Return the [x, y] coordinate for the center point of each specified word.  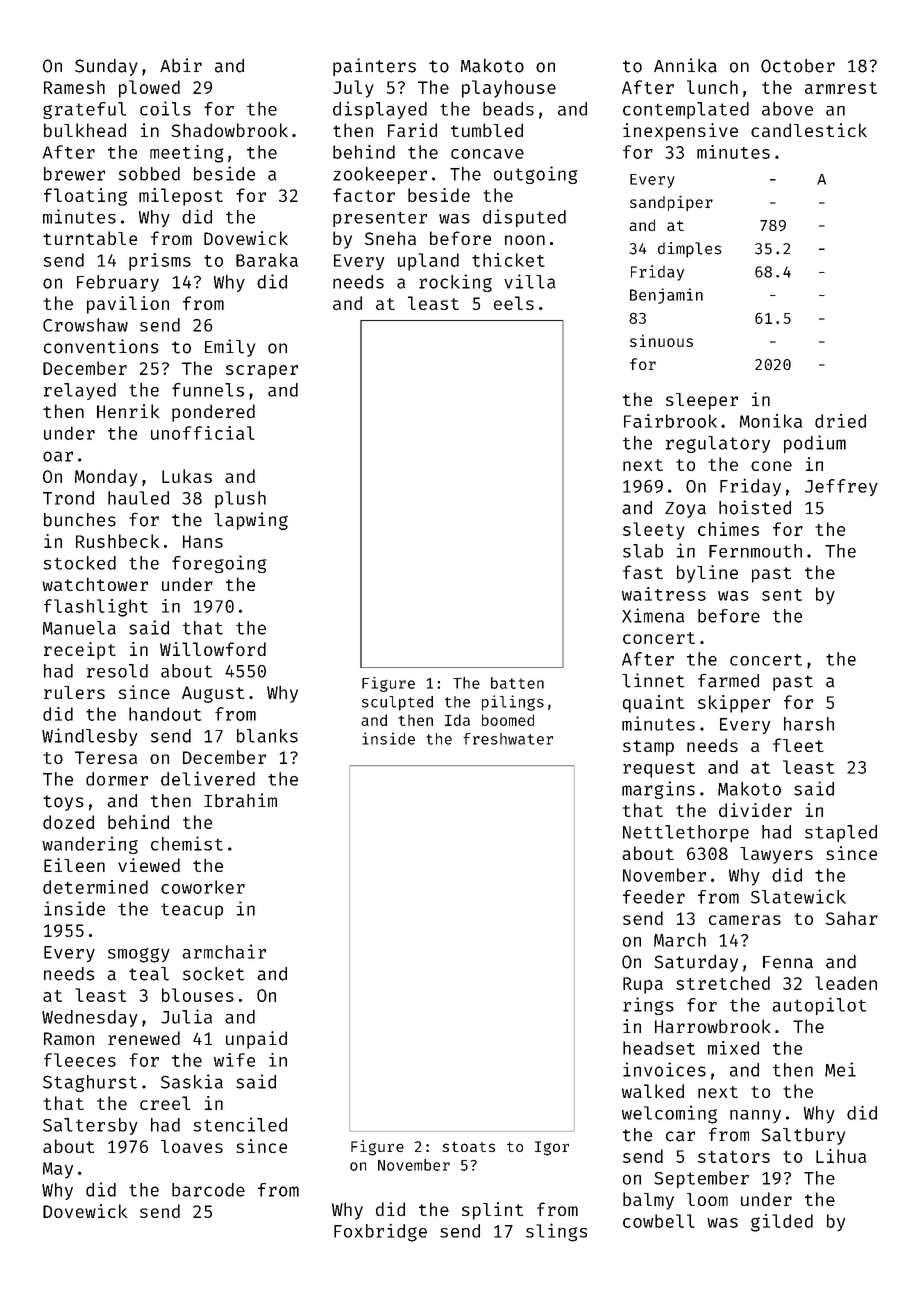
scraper [262, 372]
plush [240, 499]
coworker [203, 887]
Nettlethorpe [686, 833]
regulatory [718, 444]
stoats [469, 1147]
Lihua [841, 1156]
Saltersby [90, 1126]
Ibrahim [240, 800]
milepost [181, 197]
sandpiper [671, 203]
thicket [508, 260]
